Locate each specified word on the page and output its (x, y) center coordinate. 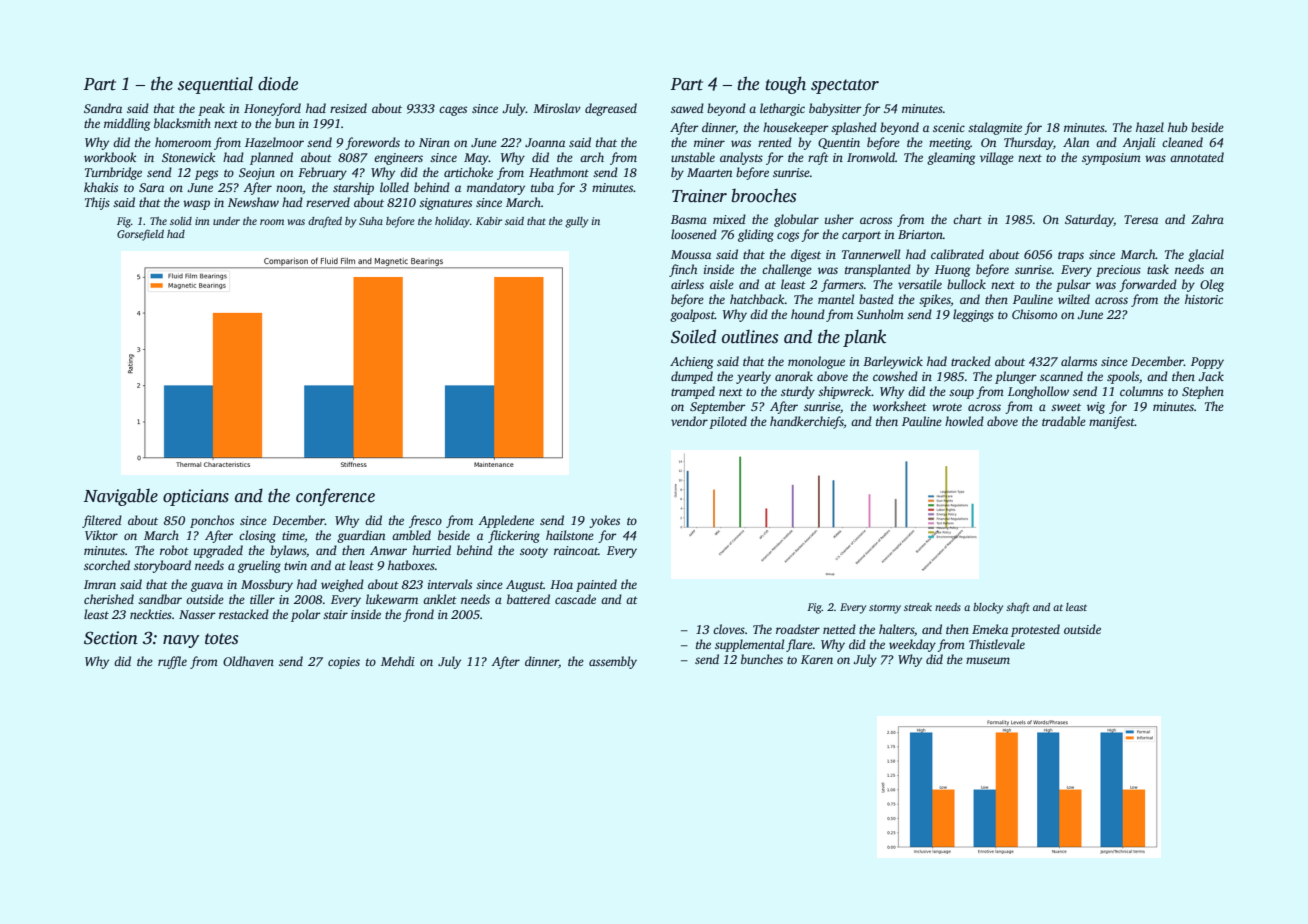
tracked (971, 361)
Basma (689, 219)
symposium (1111, 159)
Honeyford (272, 109)
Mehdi (398, 661)
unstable (693, 157)
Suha (371, 221)
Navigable (120, 497)
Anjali (1139, 143)
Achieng (691, 362)
